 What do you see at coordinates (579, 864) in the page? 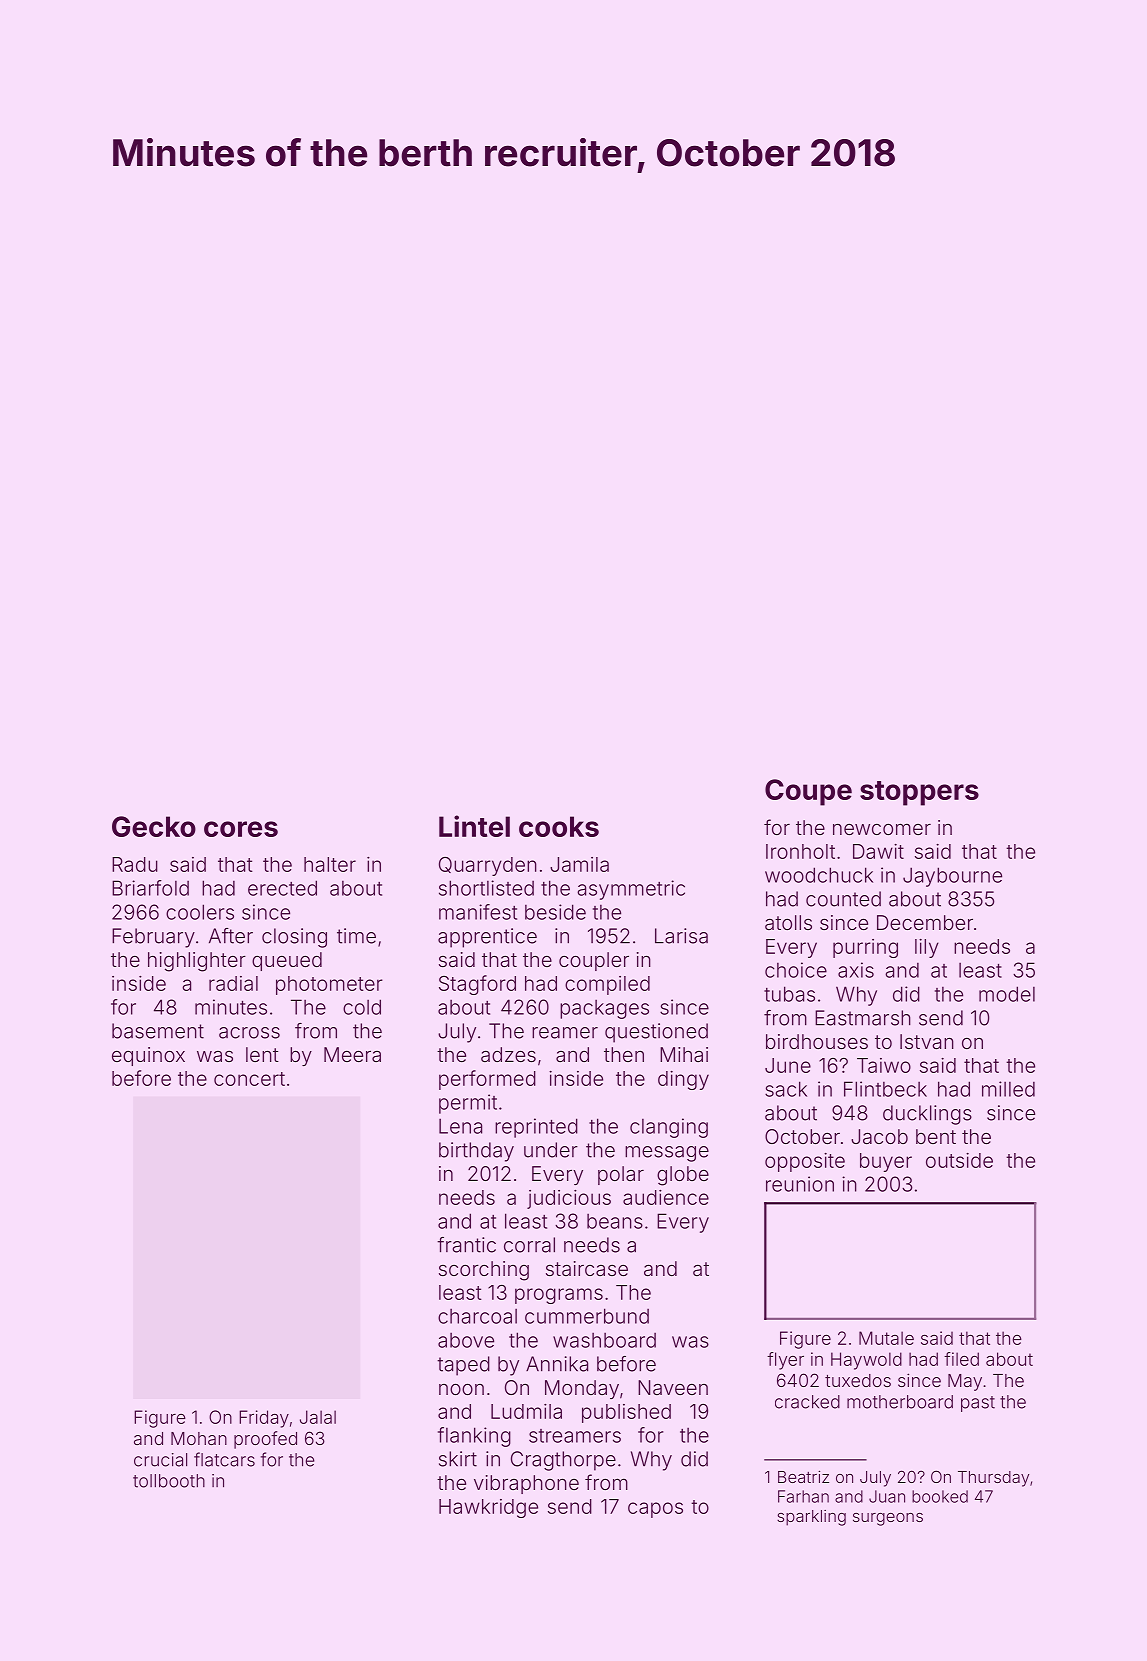
I see `Jamila` at bounding box center [579, 864].
